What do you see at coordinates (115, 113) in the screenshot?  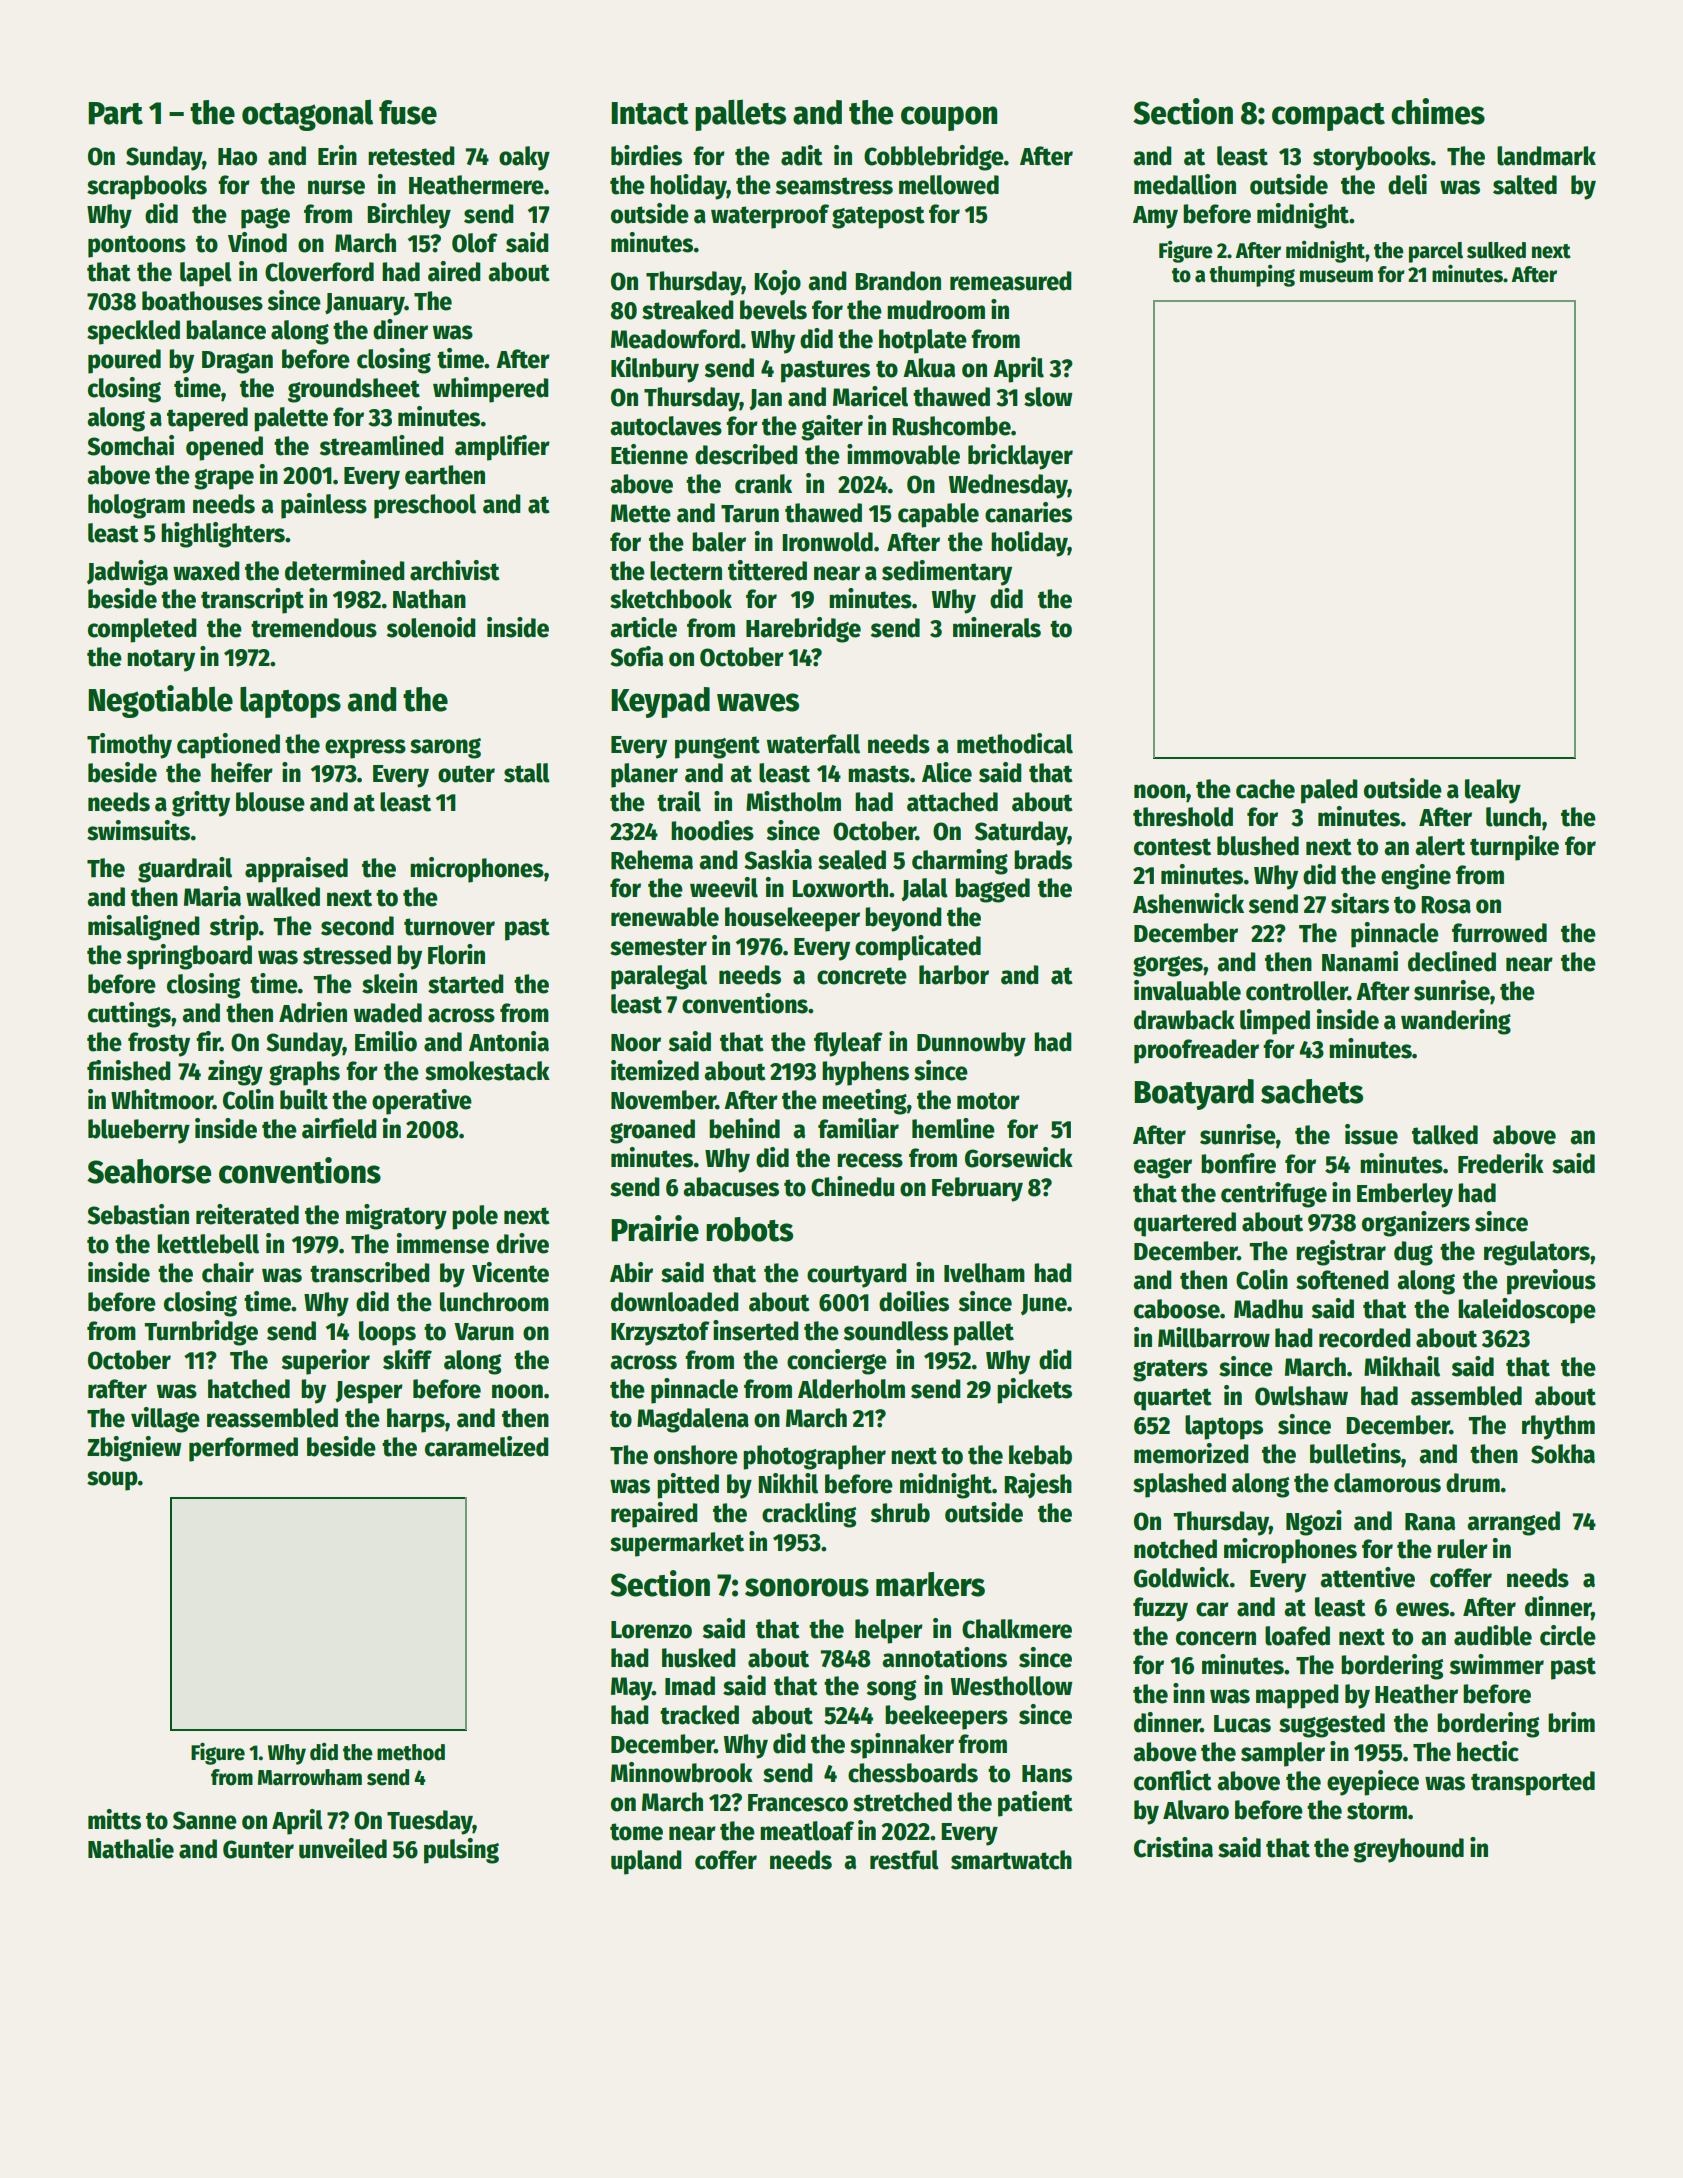 I see `Part` at bounding box center [115, 113].
